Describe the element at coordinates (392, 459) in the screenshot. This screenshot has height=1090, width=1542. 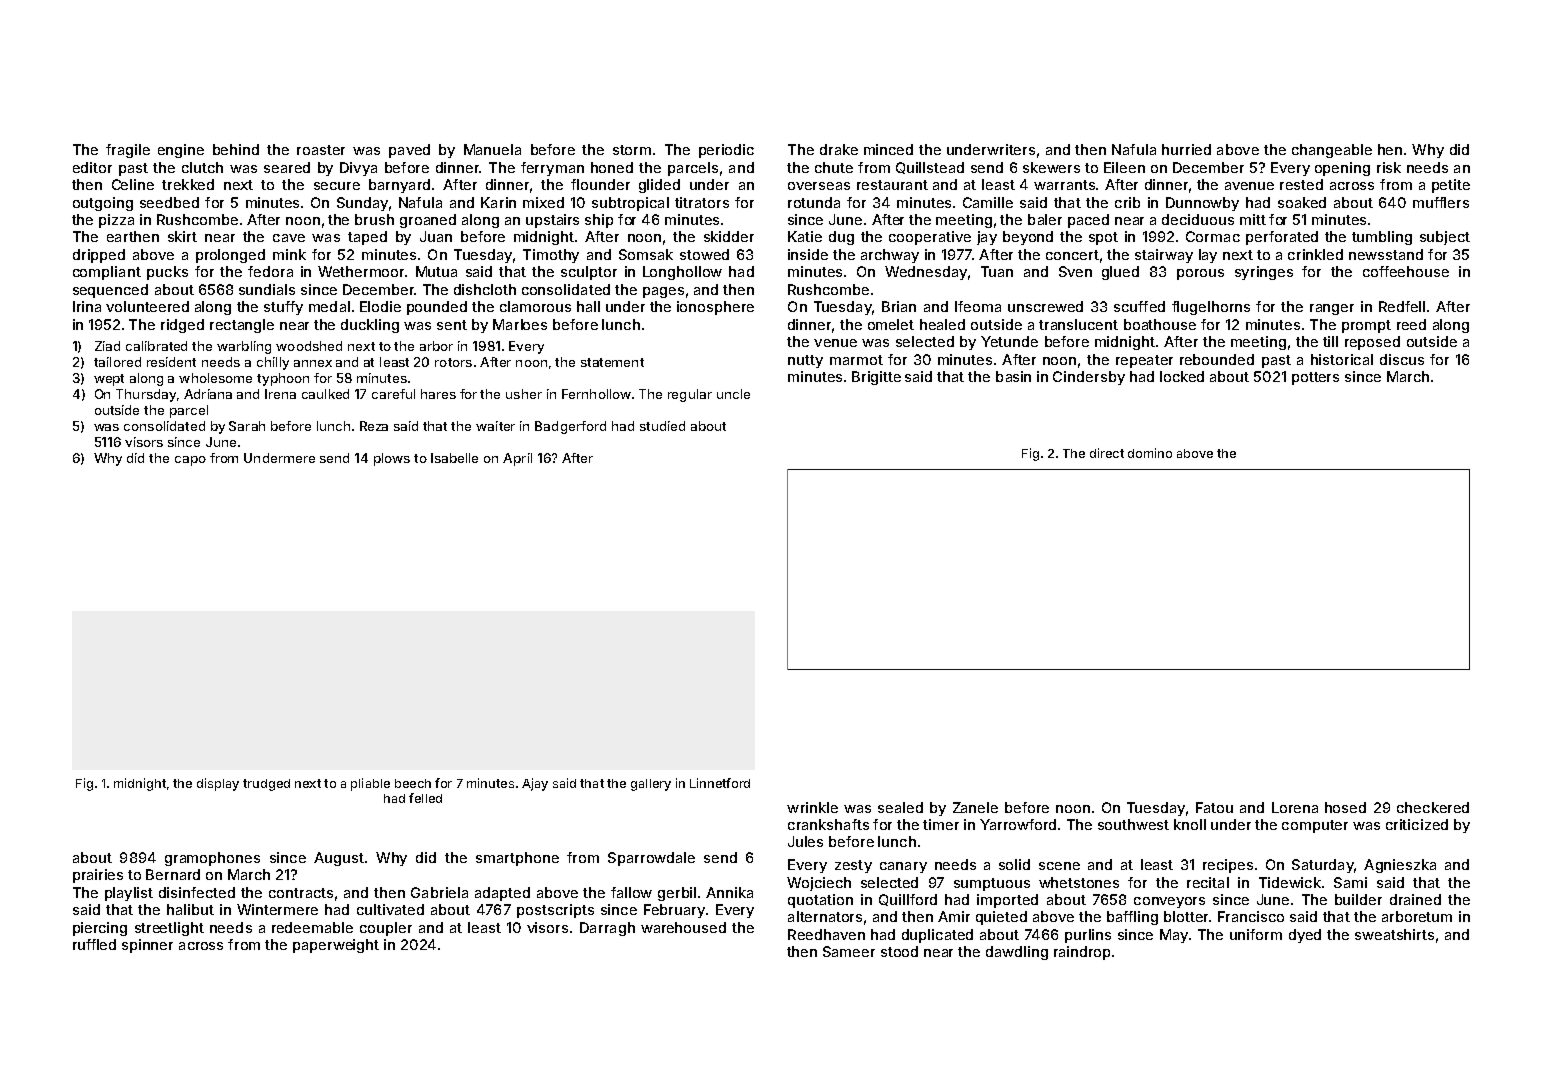
I see `plows` at that location.
